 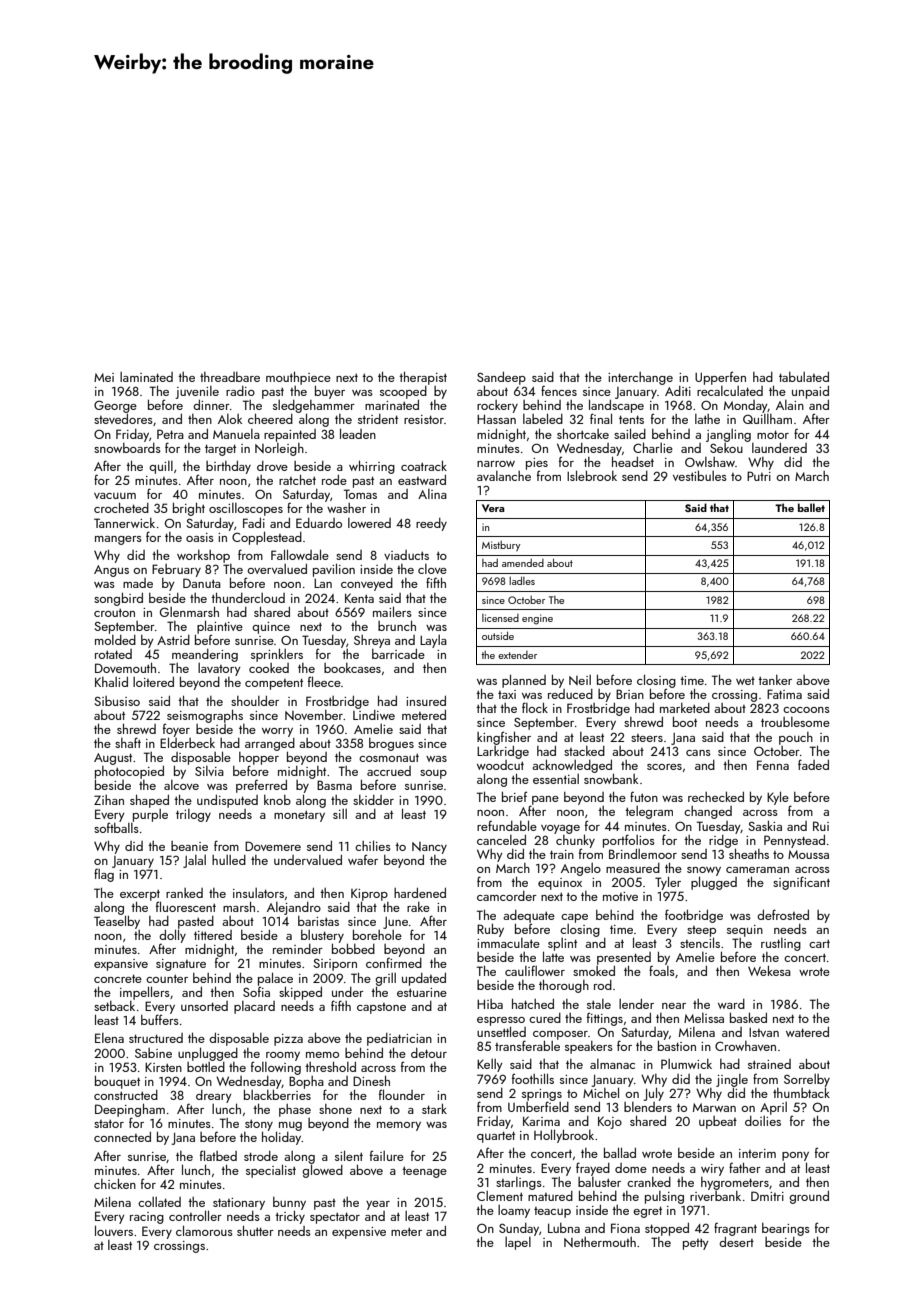 What do you see at coordinates (423, 378) in the image?
I see `therapist` at bounding box center [423, 378].
